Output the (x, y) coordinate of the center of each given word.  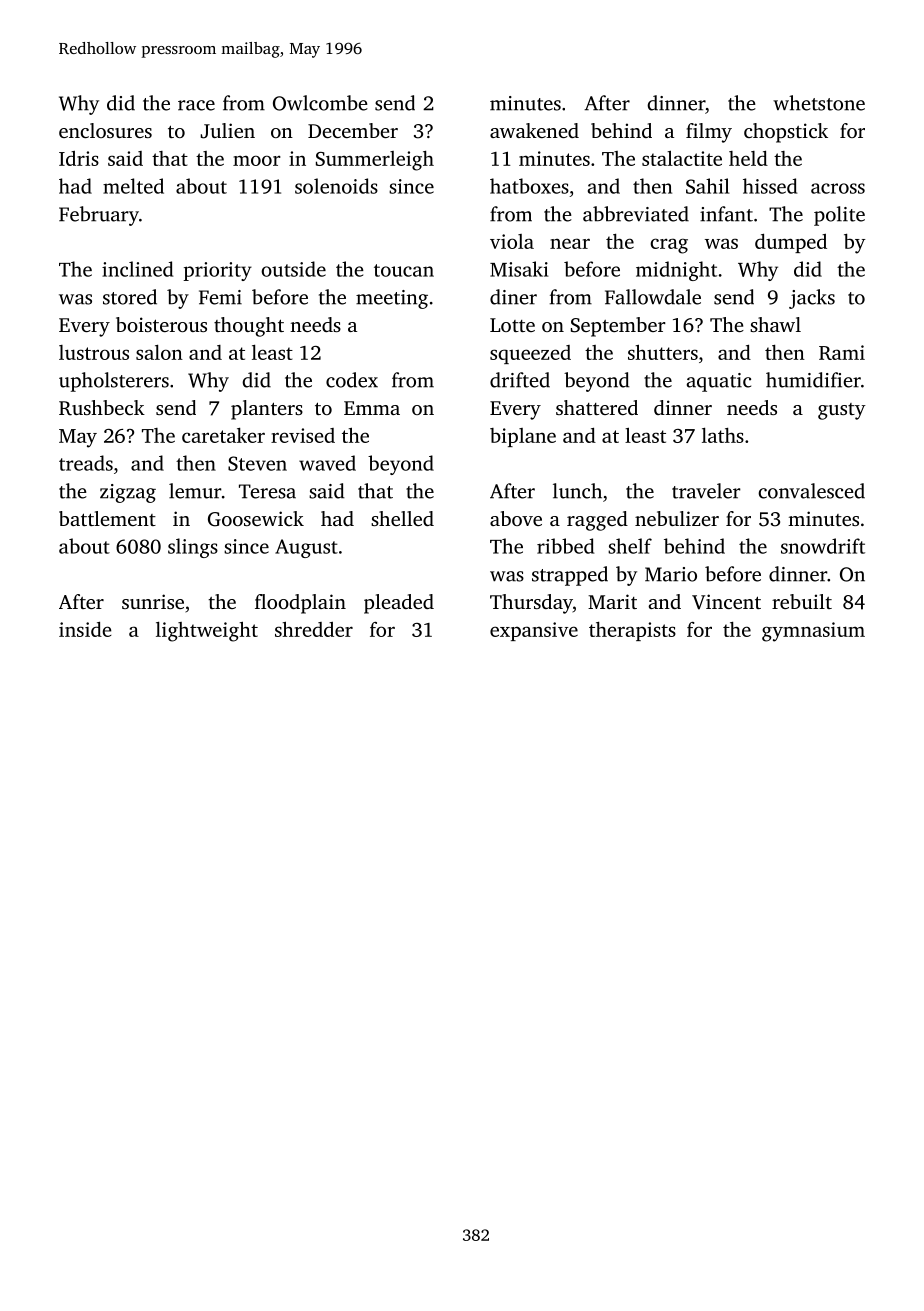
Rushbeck (102, 408)
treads (86, 463)
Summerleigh (375, 161)
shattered (597, 407)
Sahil (708, 186)
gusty (842, 411)
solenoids (336, 186)
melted (133, 186)
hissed (770, 186)
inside (85, 629)
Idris (79, 158)
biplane (523, 437)
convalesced (811, 491)
